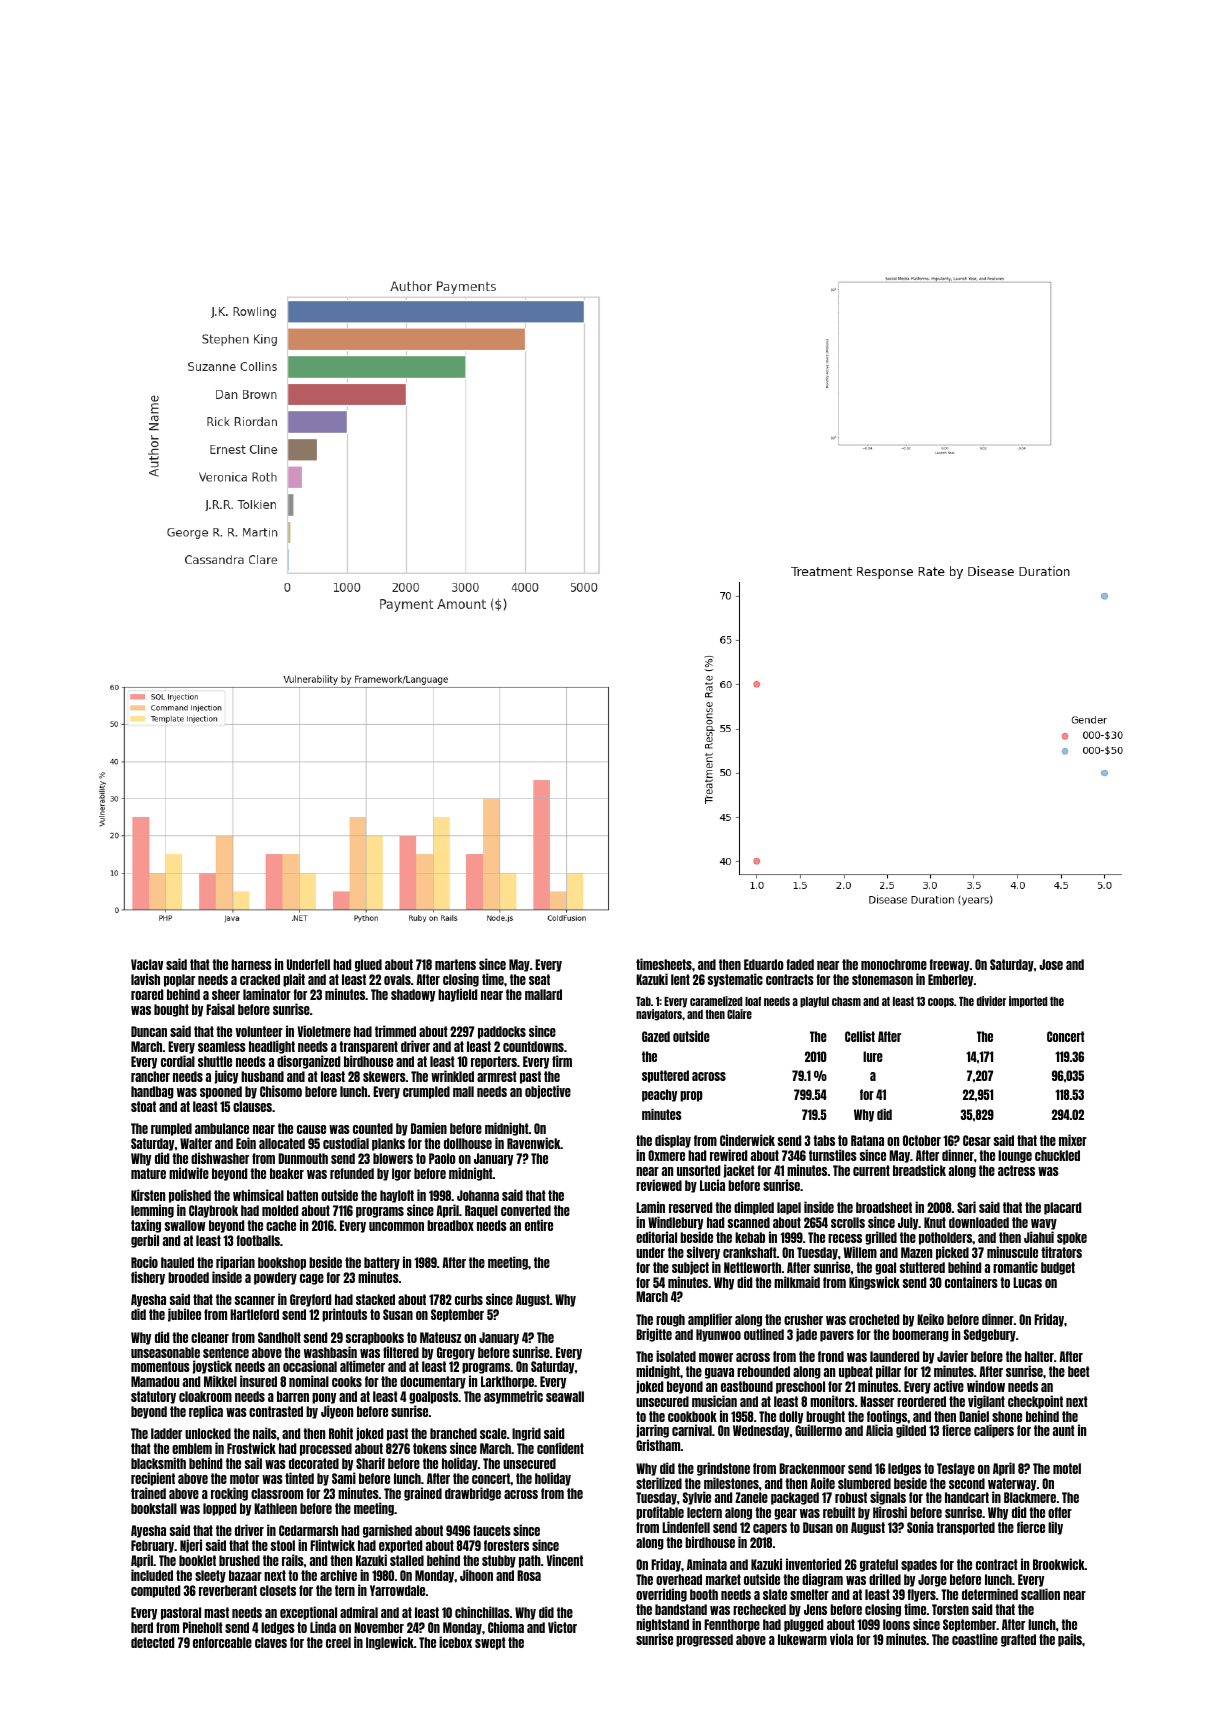 The width and height of the screenshot is (1221, 1727). What do you see at coordinates (680, 979) in the screenshot?
I see `lent` at bounding box center [680, 979].
